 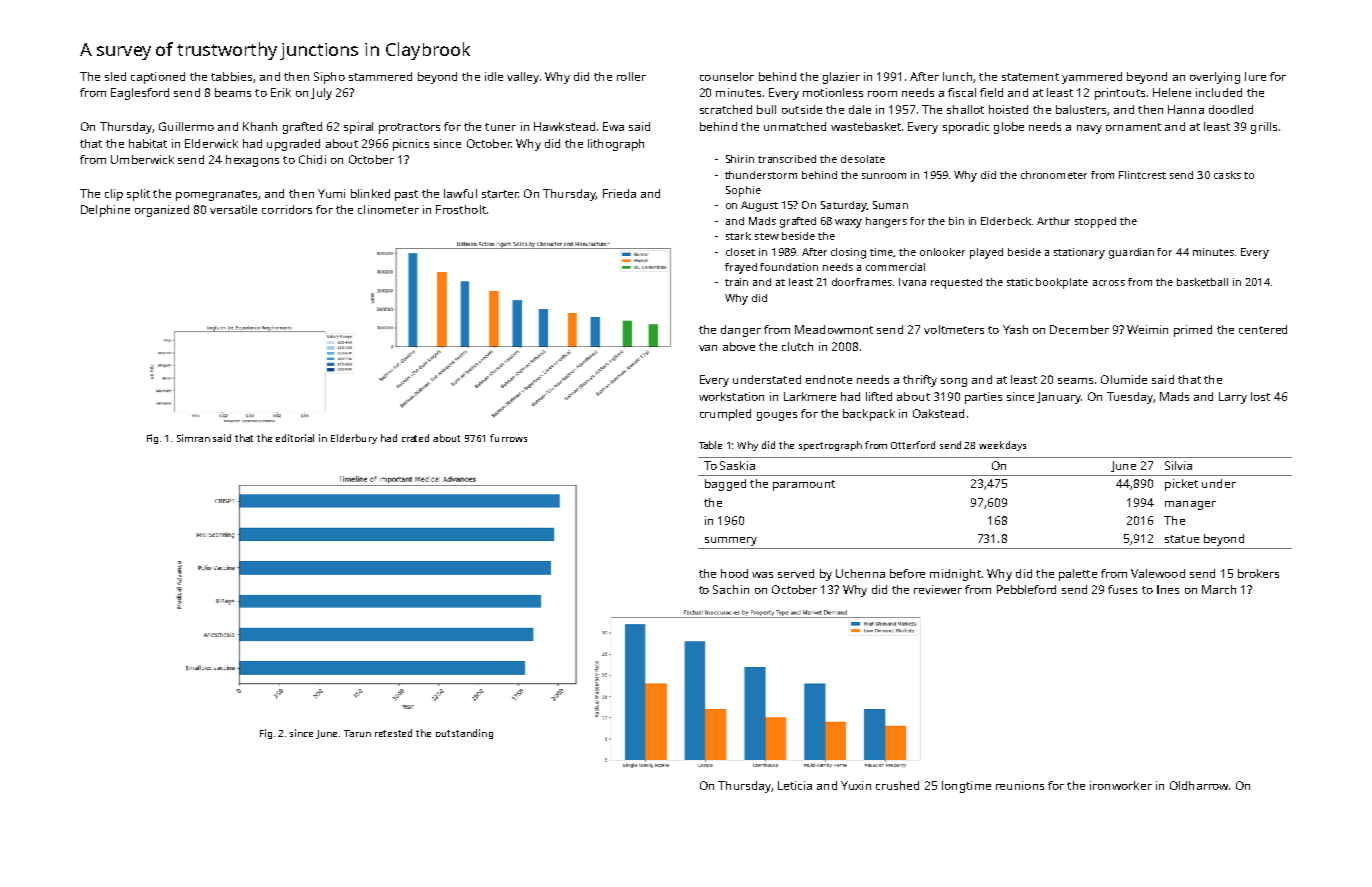 I want to click on Oldharrow, so click(x=1199, y=785).
